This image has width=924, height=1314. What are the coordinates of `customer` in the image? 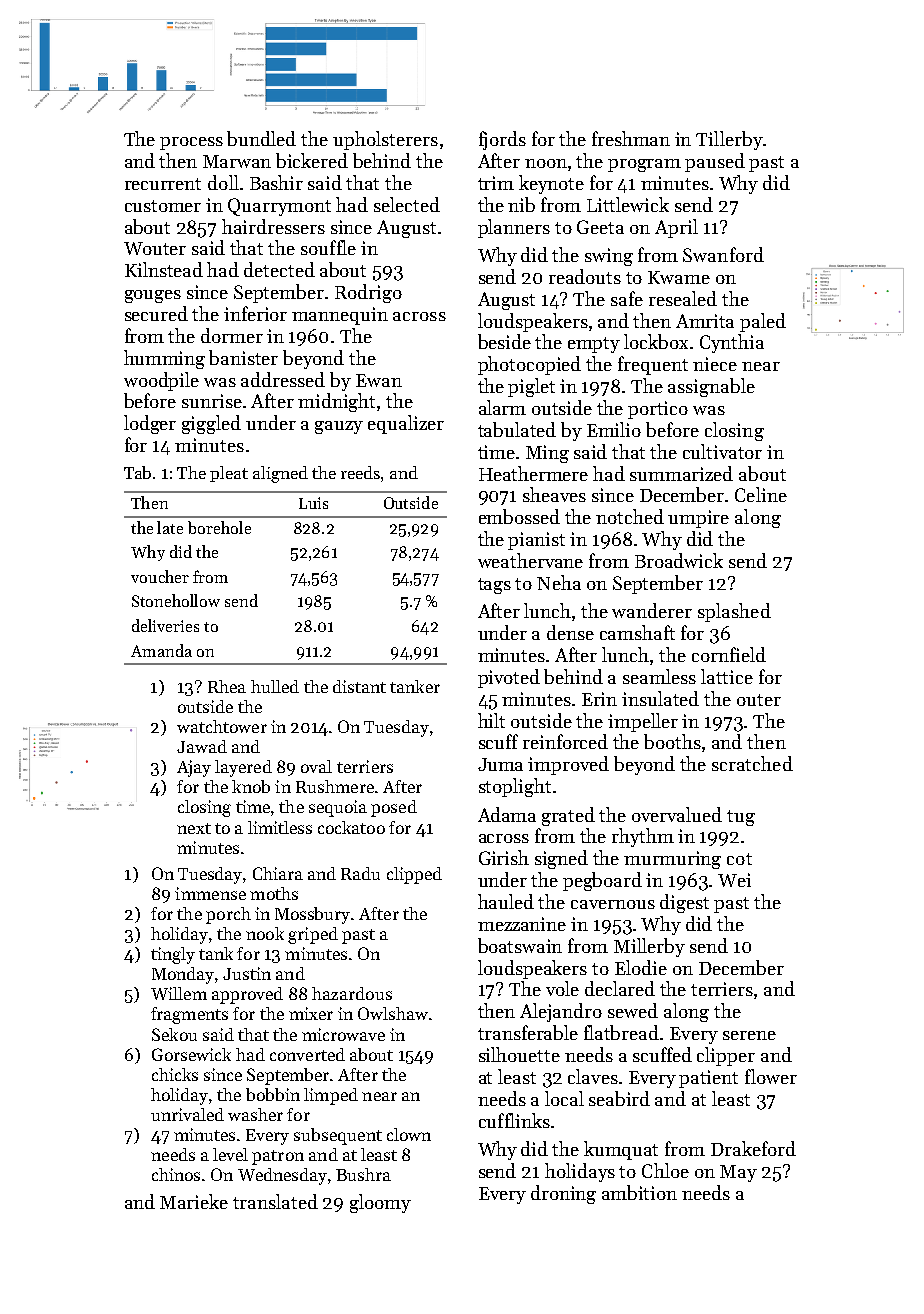 It's located at (163, 206).
